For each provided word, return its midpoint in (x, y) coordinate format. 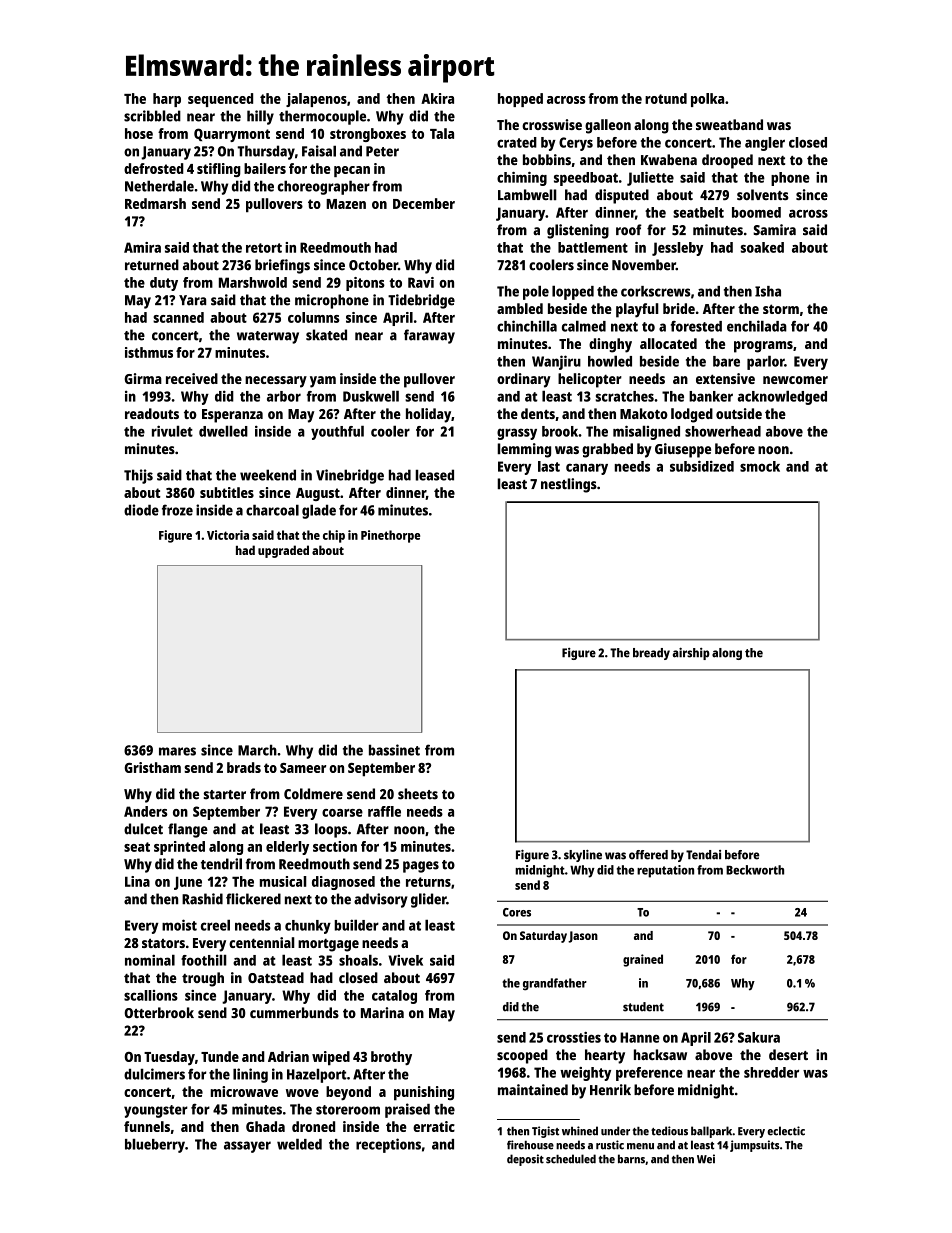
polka (707, 100)
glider (428, 900)
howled (610, 361)
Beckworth (755, 870)
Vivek (405, 960)
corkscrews (655, 291)
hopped (520, 100)
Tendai (703, 855)
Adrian (288, 1056)
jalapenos (316, 100)
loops (331, 830)
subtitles (227, 492)
